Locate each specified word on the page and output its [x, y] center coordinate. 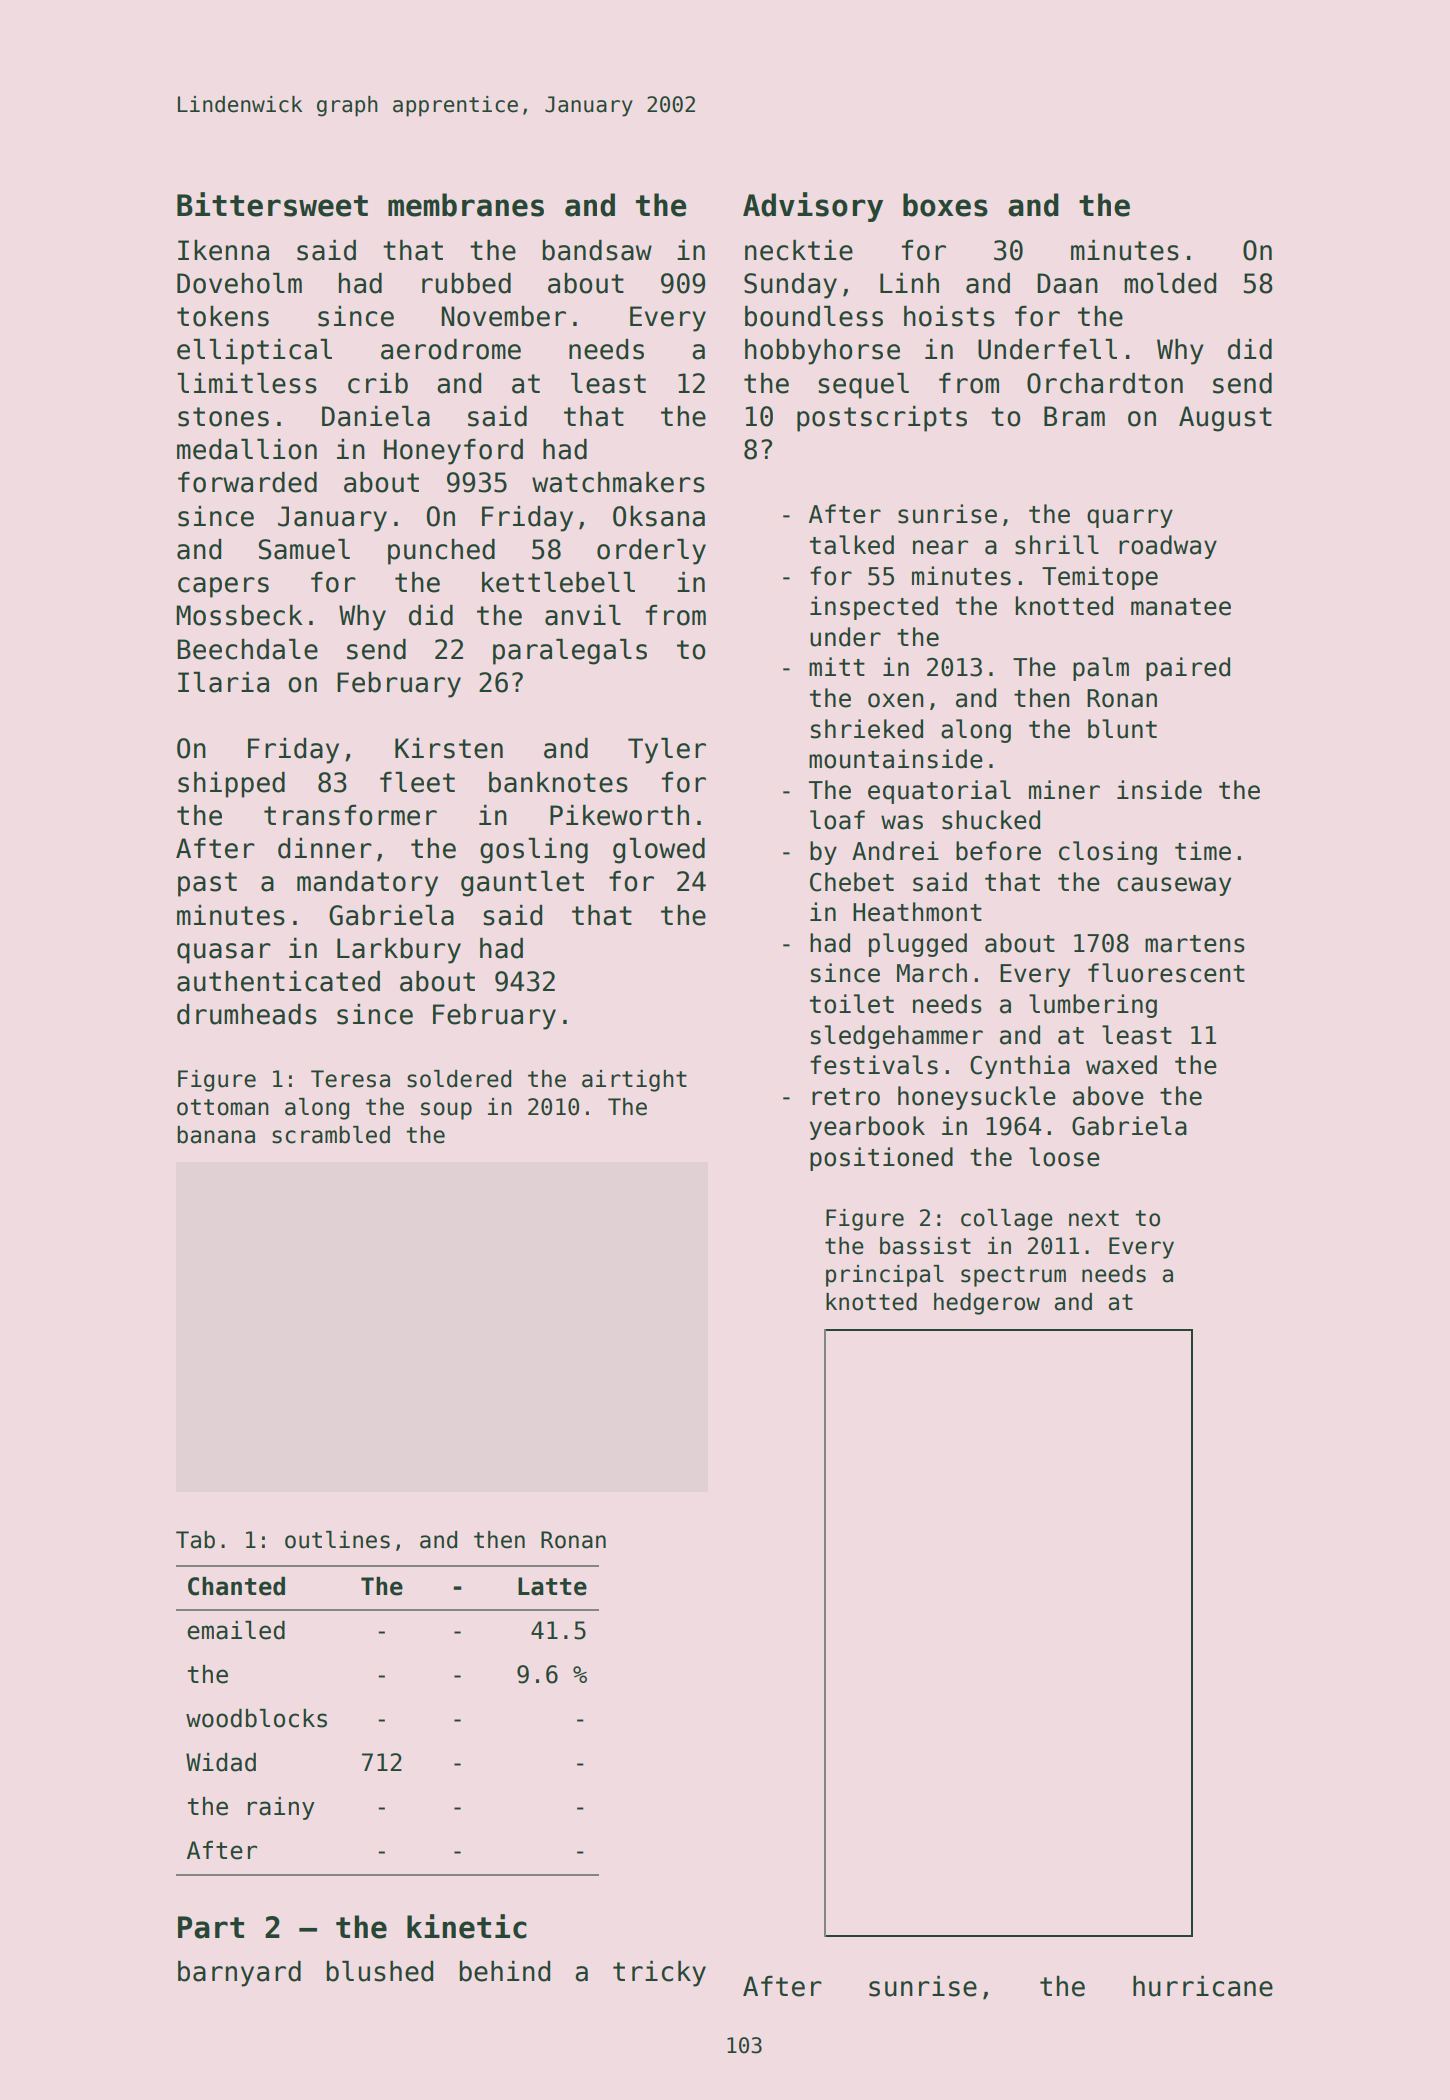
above [1108, 1096]
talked [852, 545]
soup [446, 1111]
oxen [896, 700]
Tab [195, 1540]
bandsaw [597, 250]
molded [1170, 283]
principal [885, 1276]
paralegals [570, 652]
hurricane [1203, 1986]
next [1094, 1218]
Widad [221, 1762]
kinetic [467, 1926]
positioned [881, 1159]
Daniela [376, 416]
